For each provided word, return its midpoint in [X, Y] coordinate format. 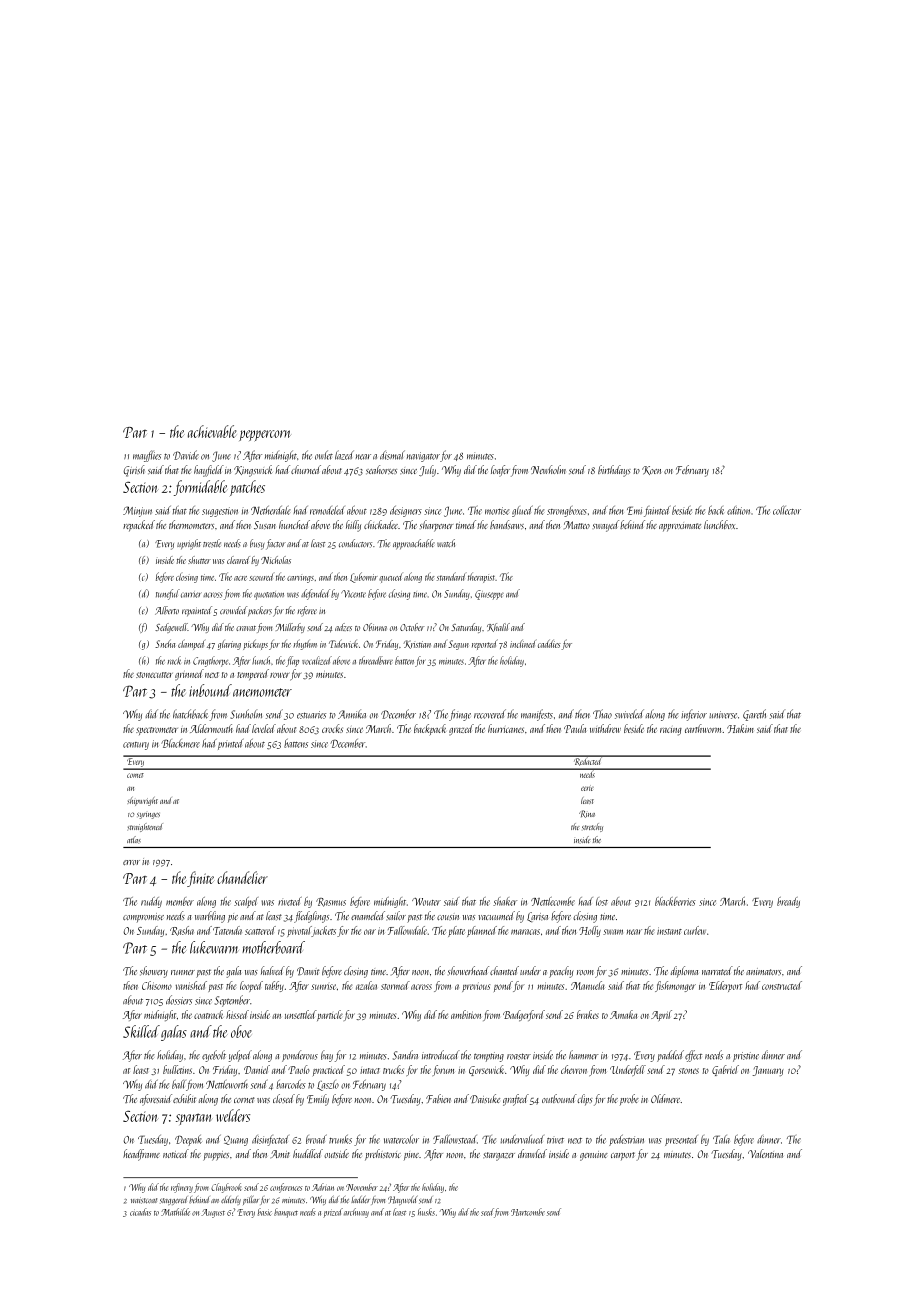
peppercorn [265, 435]
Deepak [188, 1140]
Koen [651, 470]
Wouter [426, 902]
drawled [532, 1153]
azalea [366, 985]
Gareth [754, 715]
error [131, 862]
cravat [246, 628]
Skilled [141, 1031]
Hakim [740, 728]
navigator [423, 457]
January [768, 1071]
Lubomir [364, 577]
